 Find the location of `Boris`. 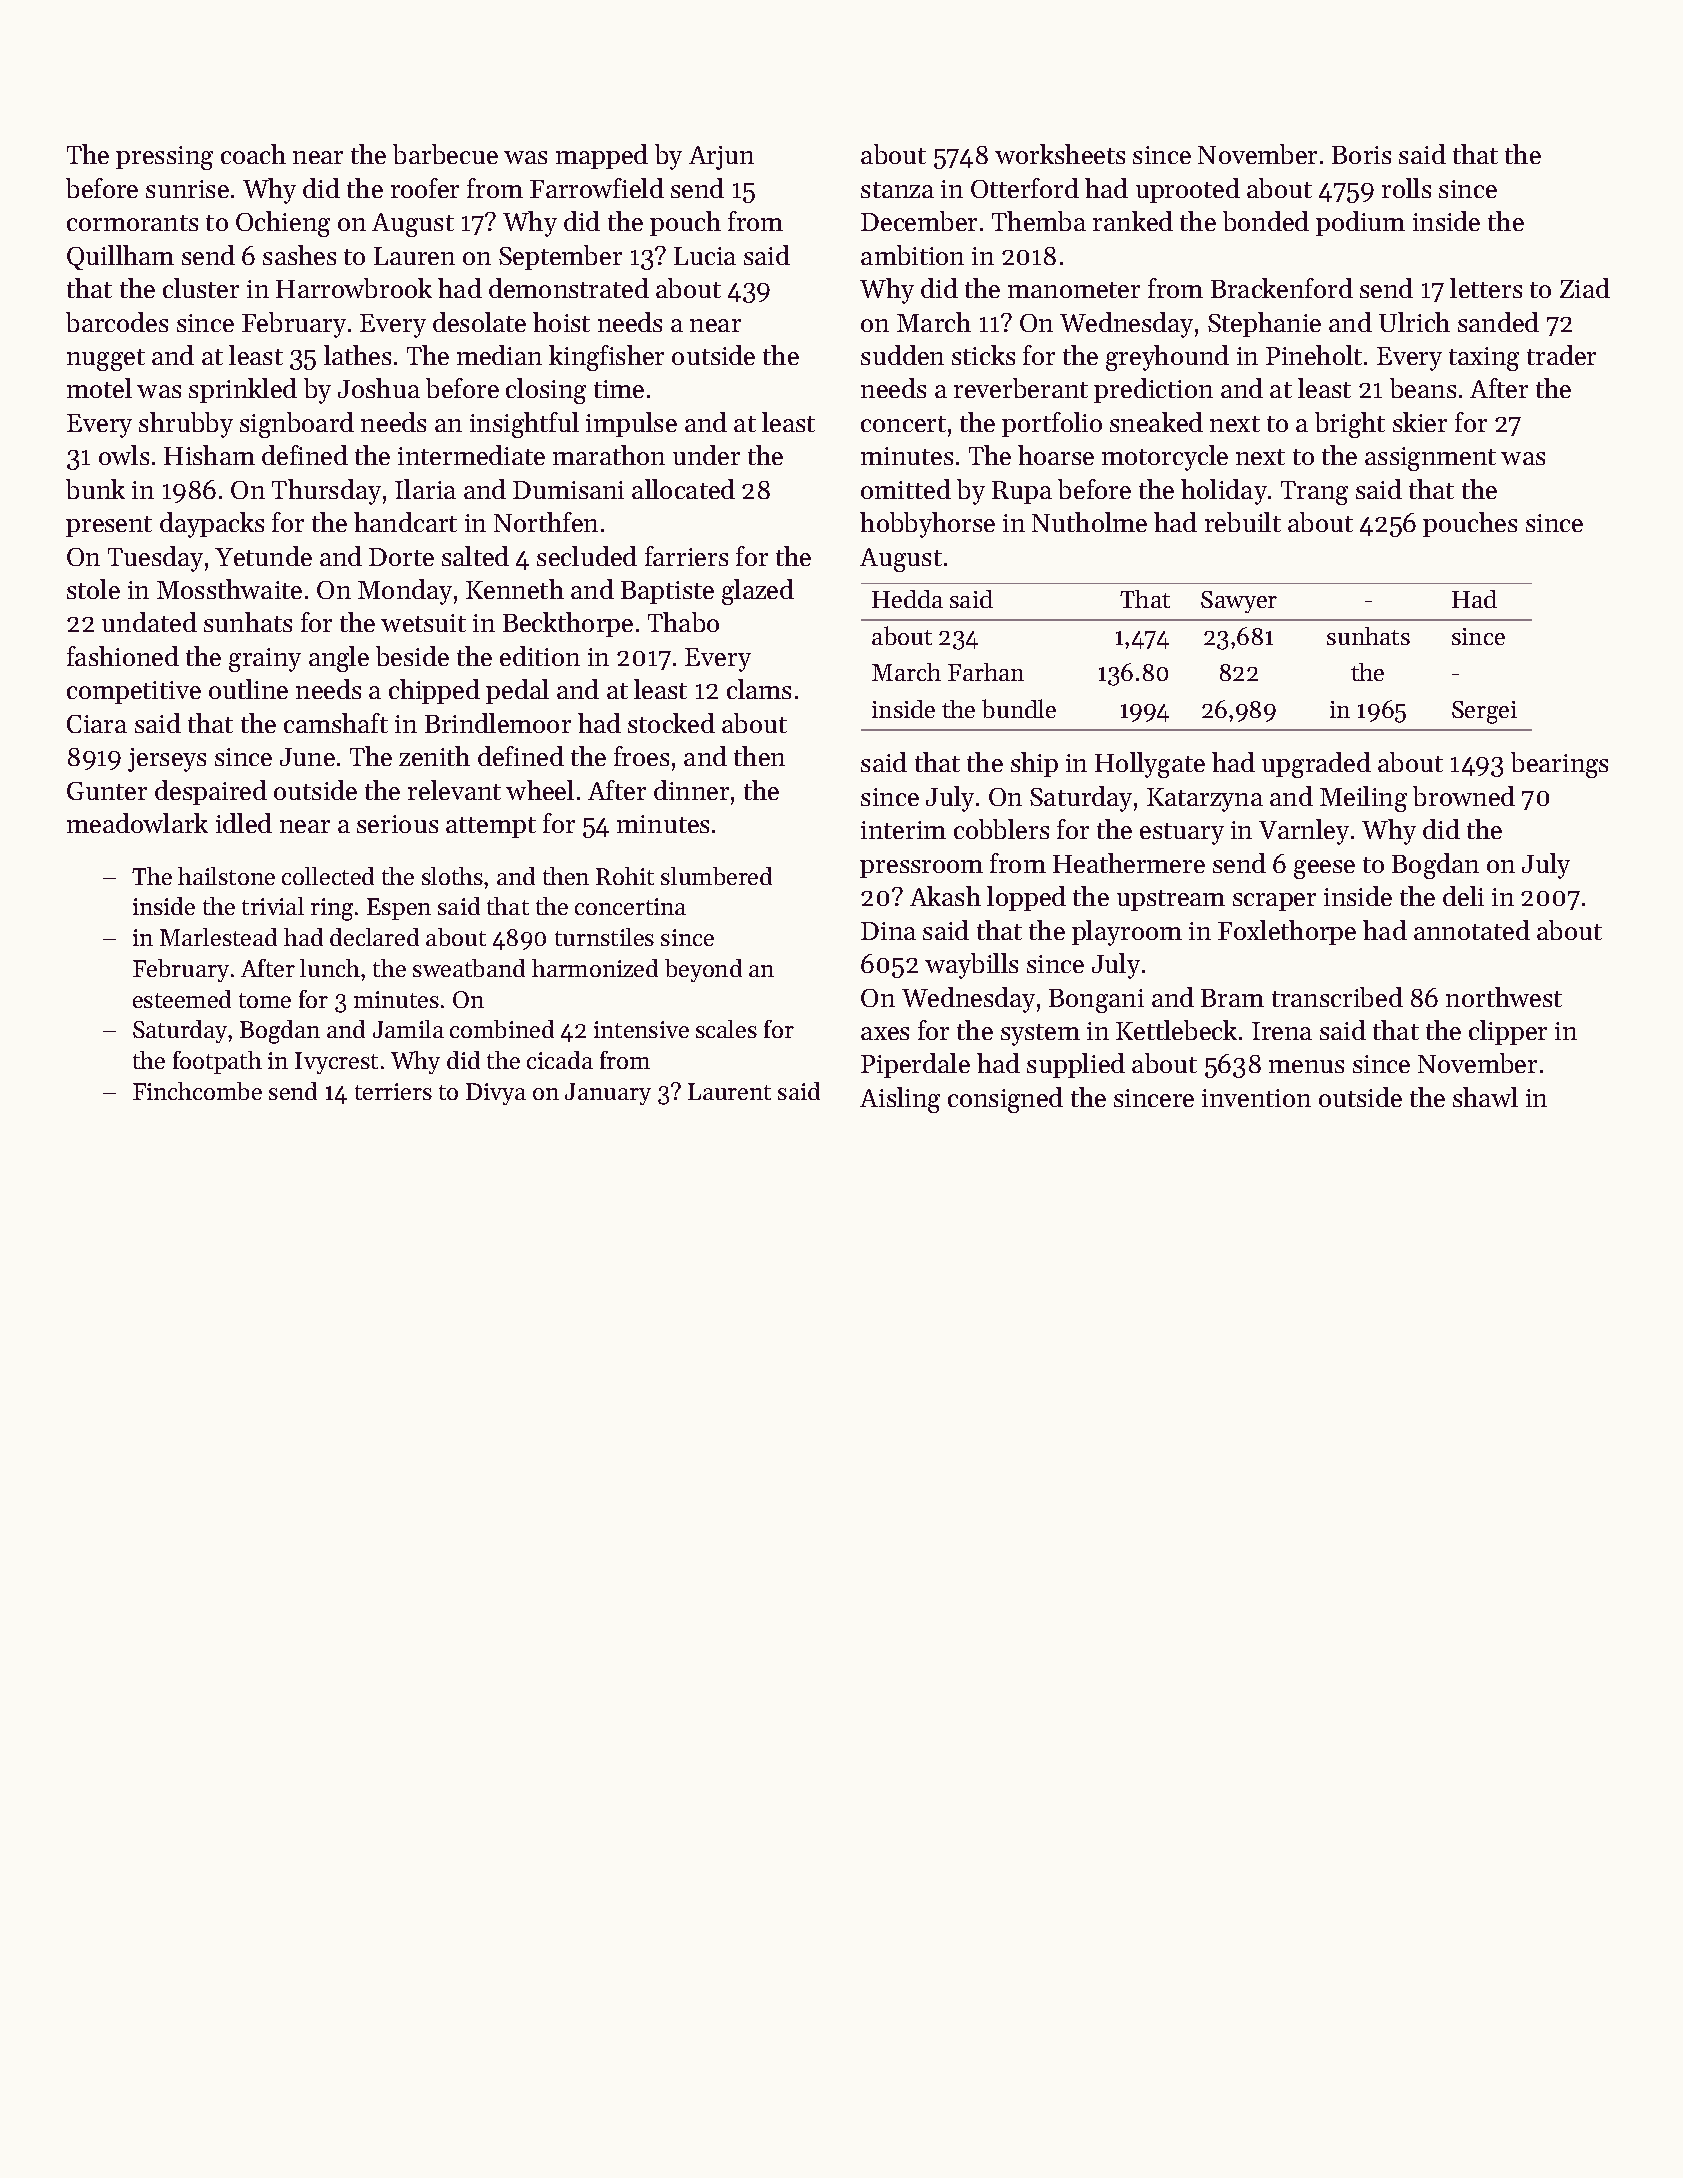

Boris is located at coordinates (1361, 155).
